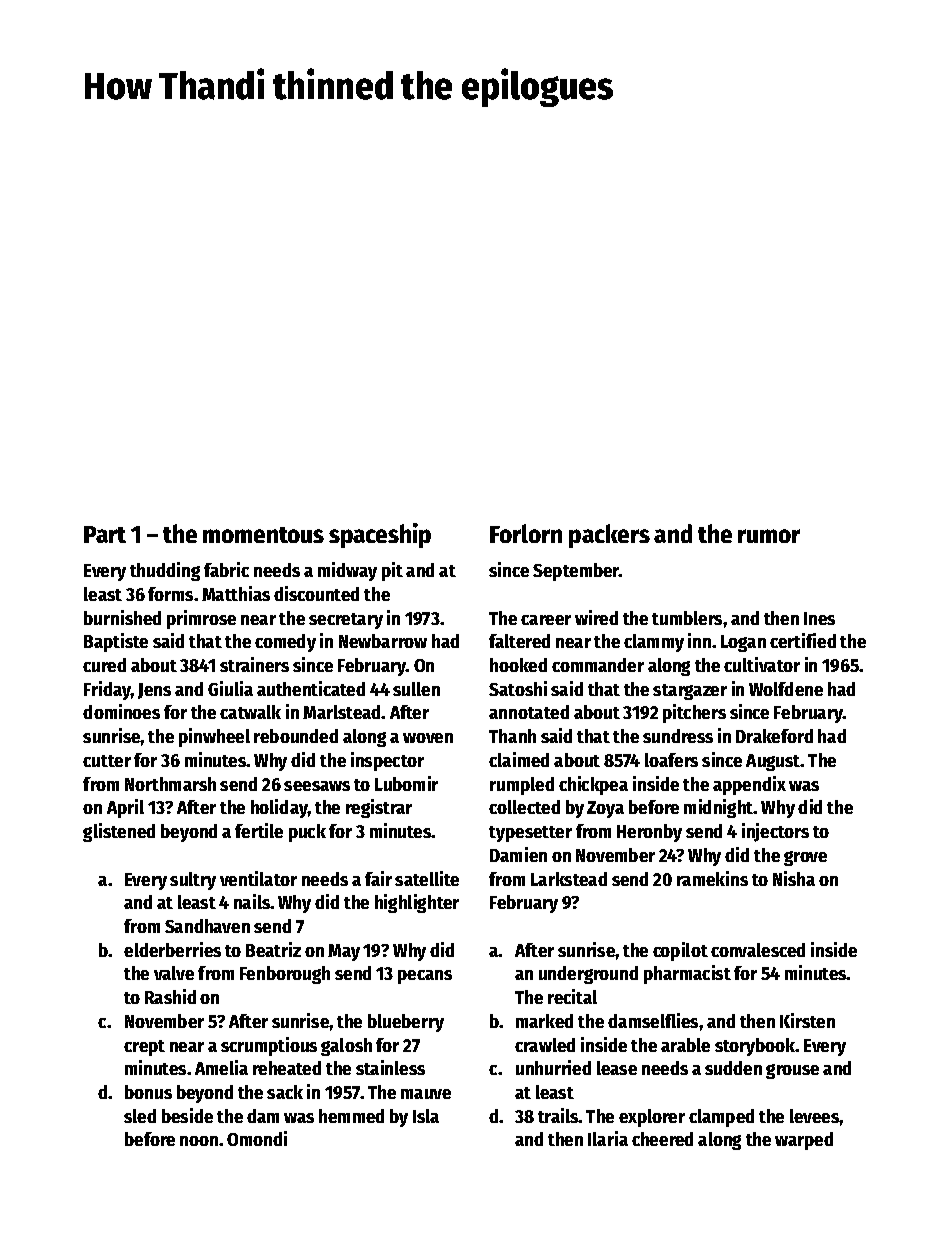  Describe the element at coordinates (193, 881) in the page. I see `sultry` at that location.
